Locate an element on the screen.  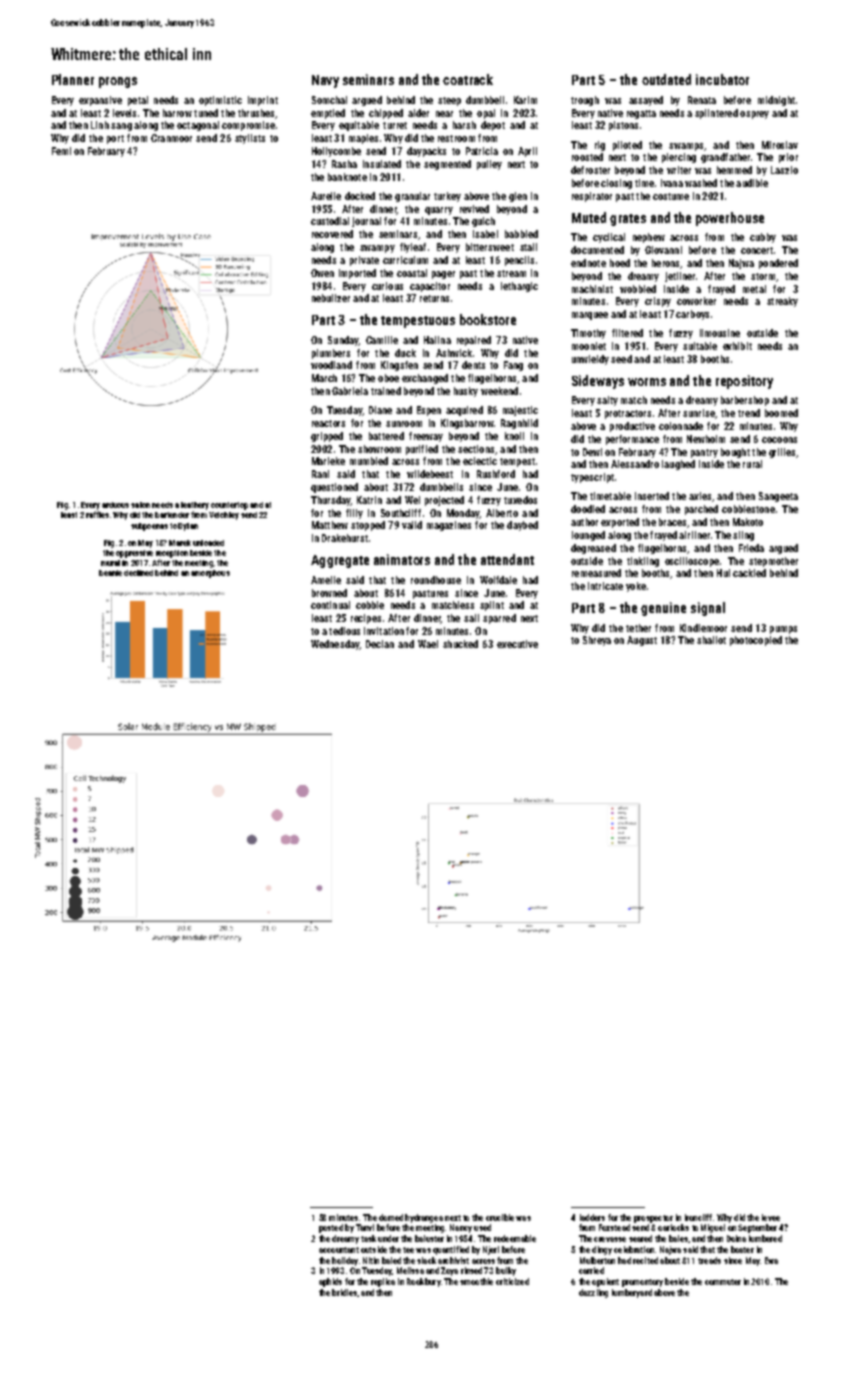
depot is located at coordinates (493, 126).
